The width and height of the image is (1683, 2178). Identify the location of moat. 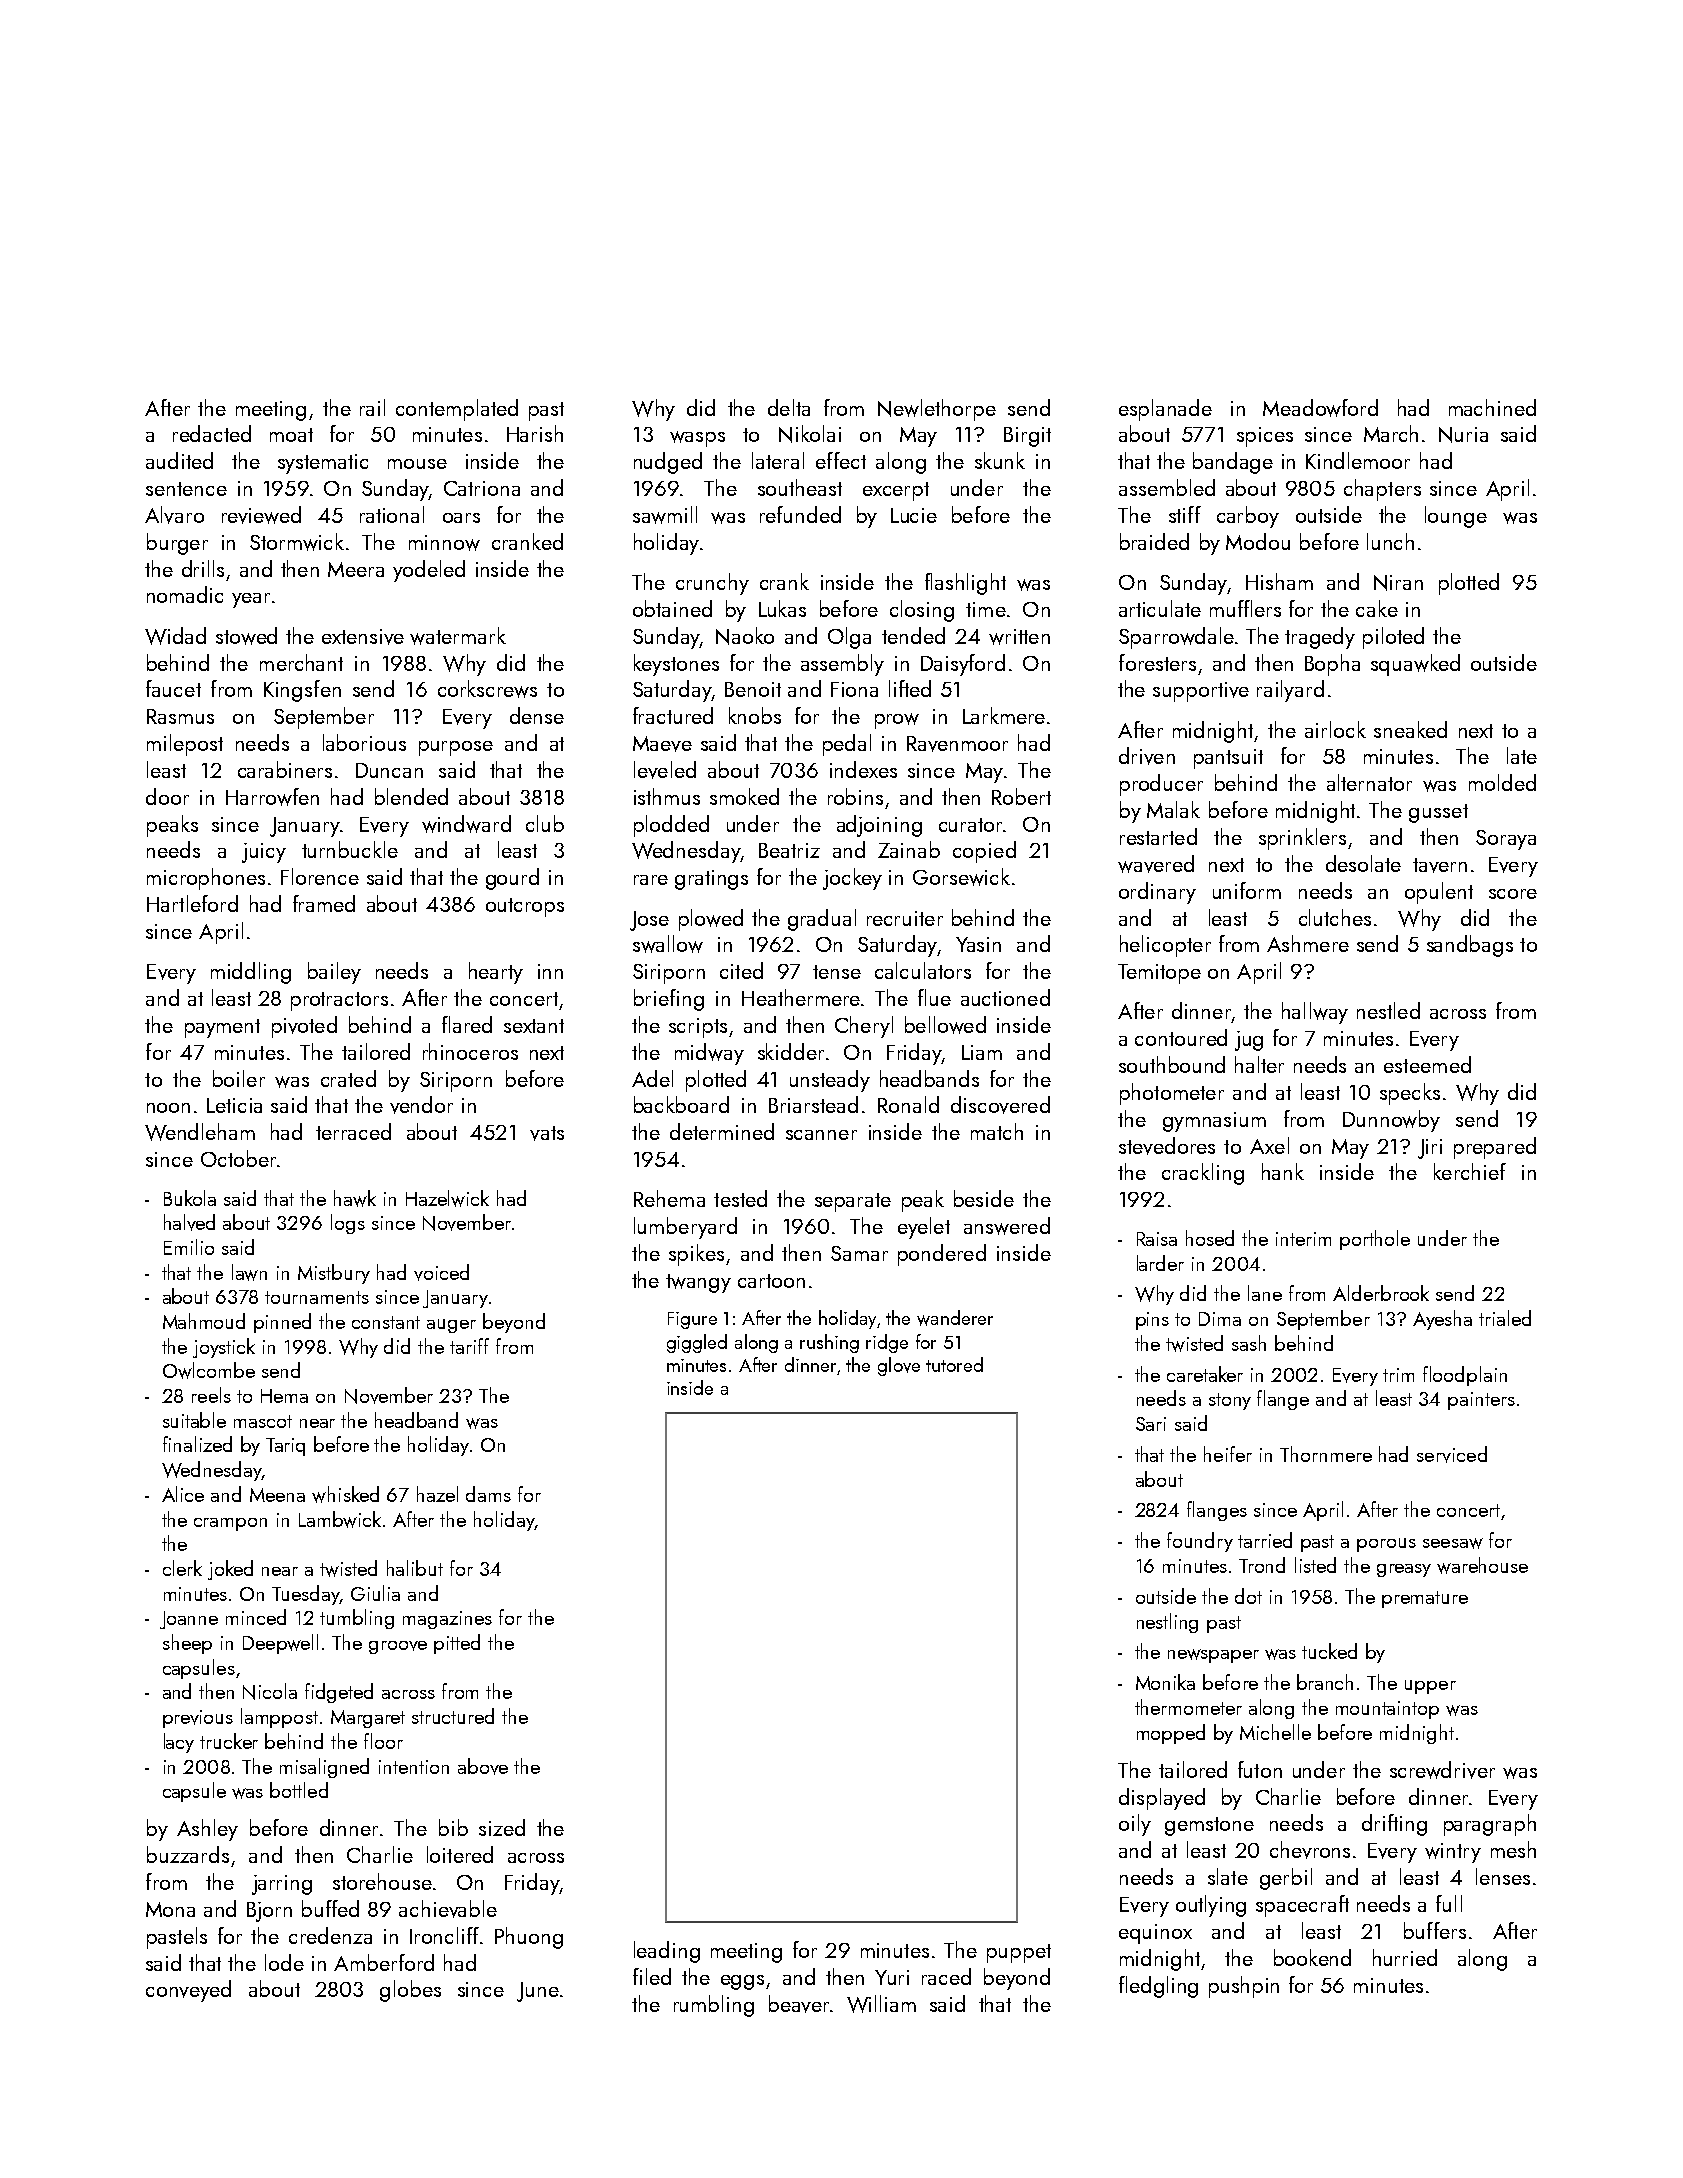
(291, 435).
